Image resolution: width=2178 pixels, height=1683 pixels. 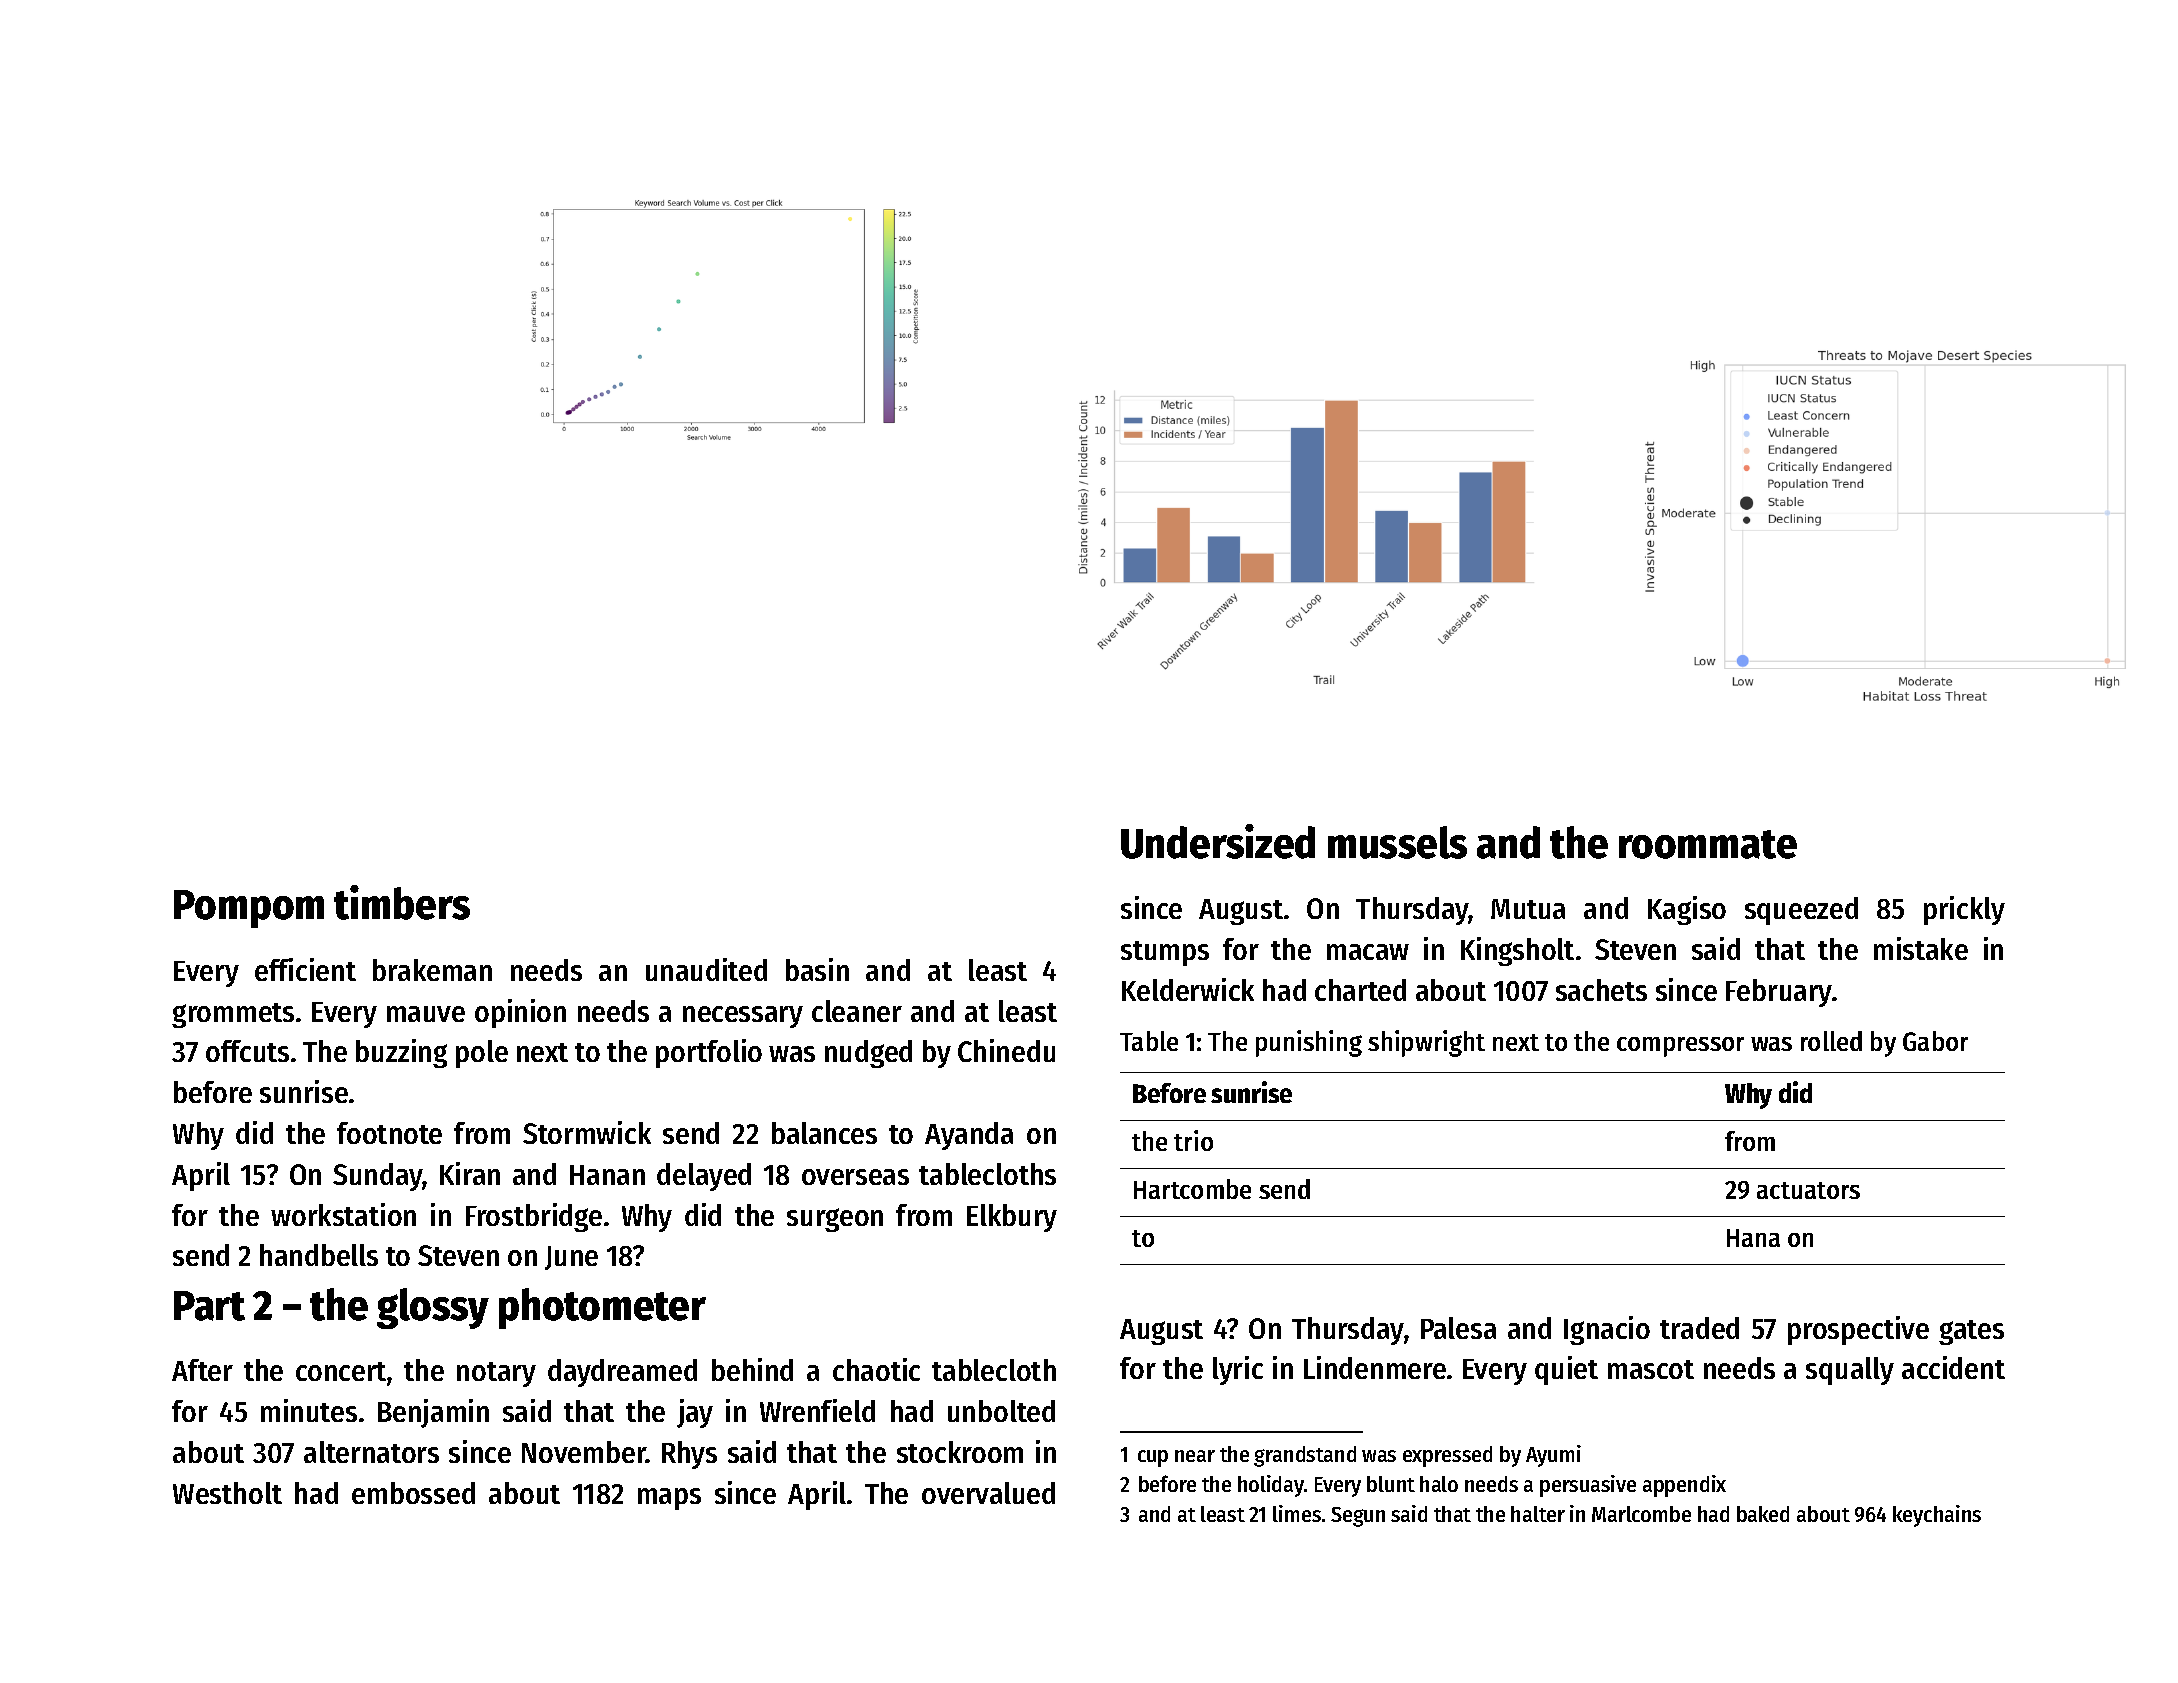 I want to click on punishing, so click(x=1309, y=1043).
